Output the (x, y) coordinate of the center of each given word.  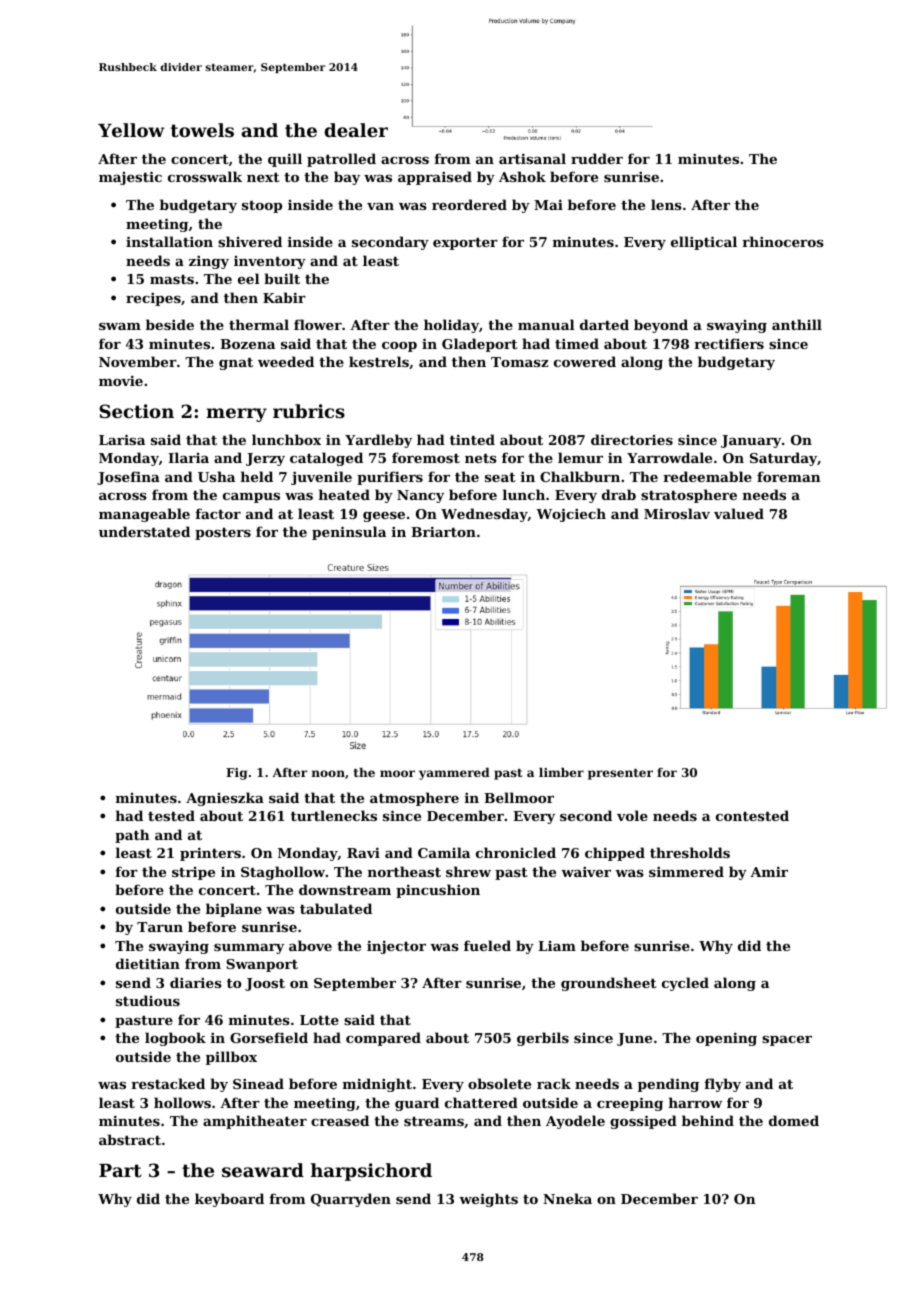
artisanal (532, 158)
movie (121, 380)
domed (794, 1120)
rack (554, 1083)
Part (120, 1170)
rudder (597, 158)
